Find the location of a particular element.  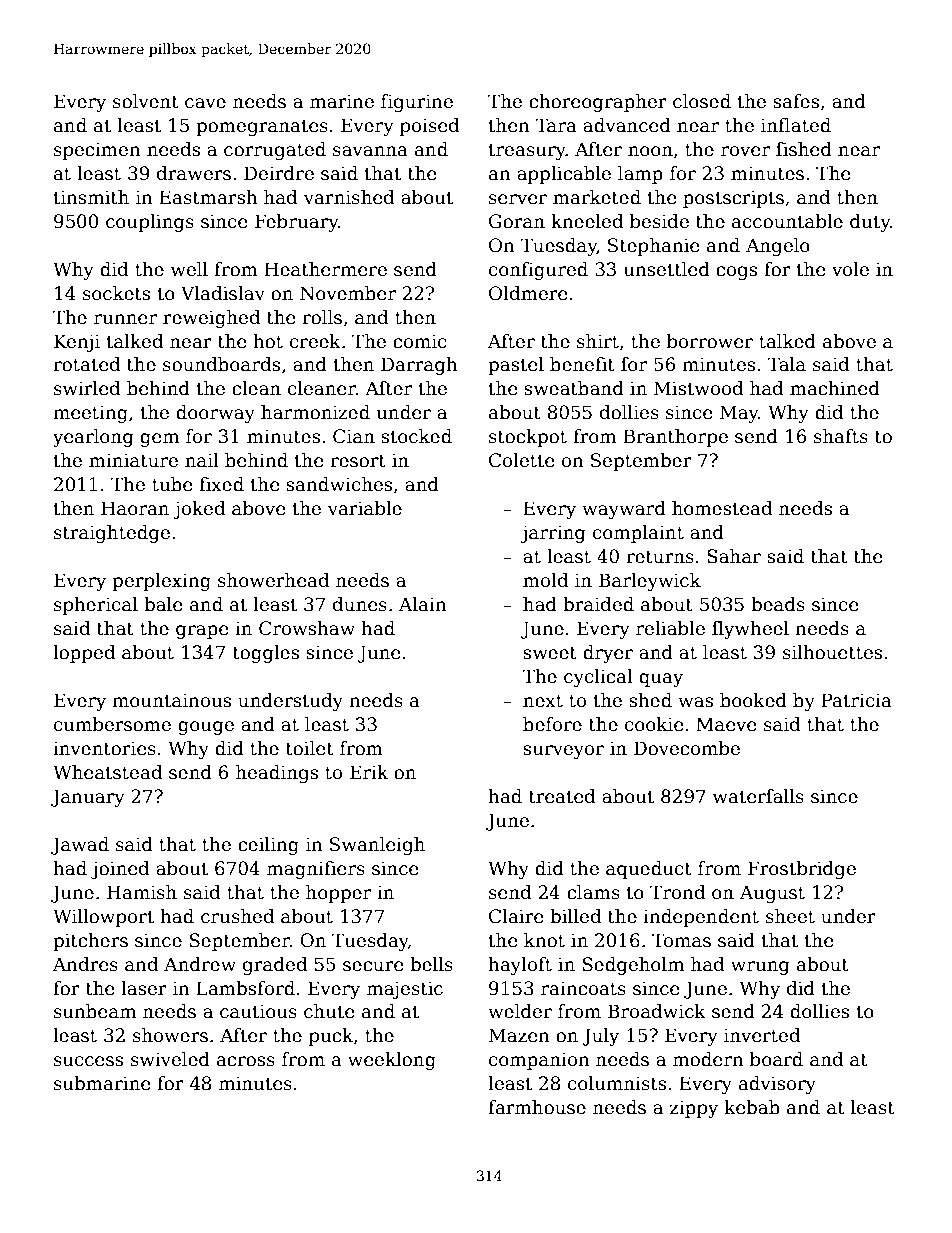

Goran is located at coordinates (517, 221).
